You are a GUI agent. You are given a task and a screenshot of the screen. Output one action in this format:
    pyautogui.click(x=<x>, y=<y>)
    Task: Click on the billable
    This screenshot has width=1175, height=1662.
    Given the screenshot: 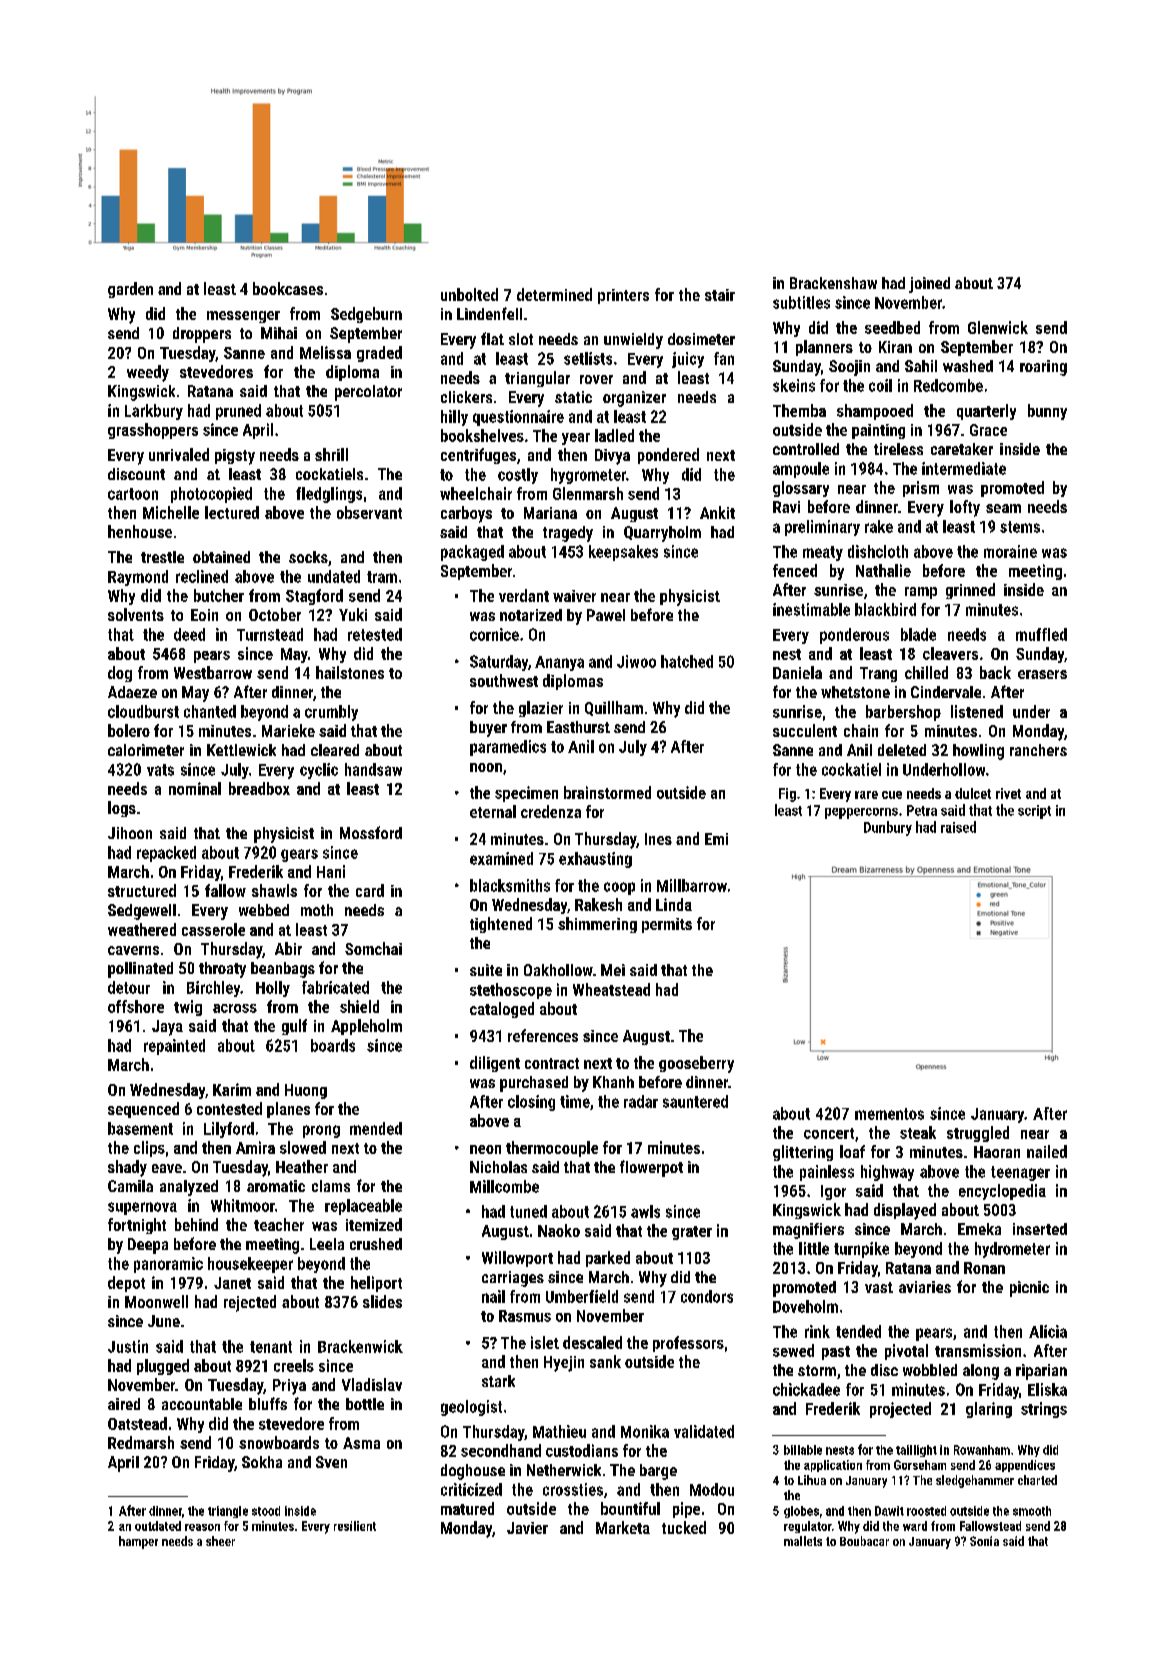 What is the action you would take?
    pyautogui.click(x=803, y=1450)
